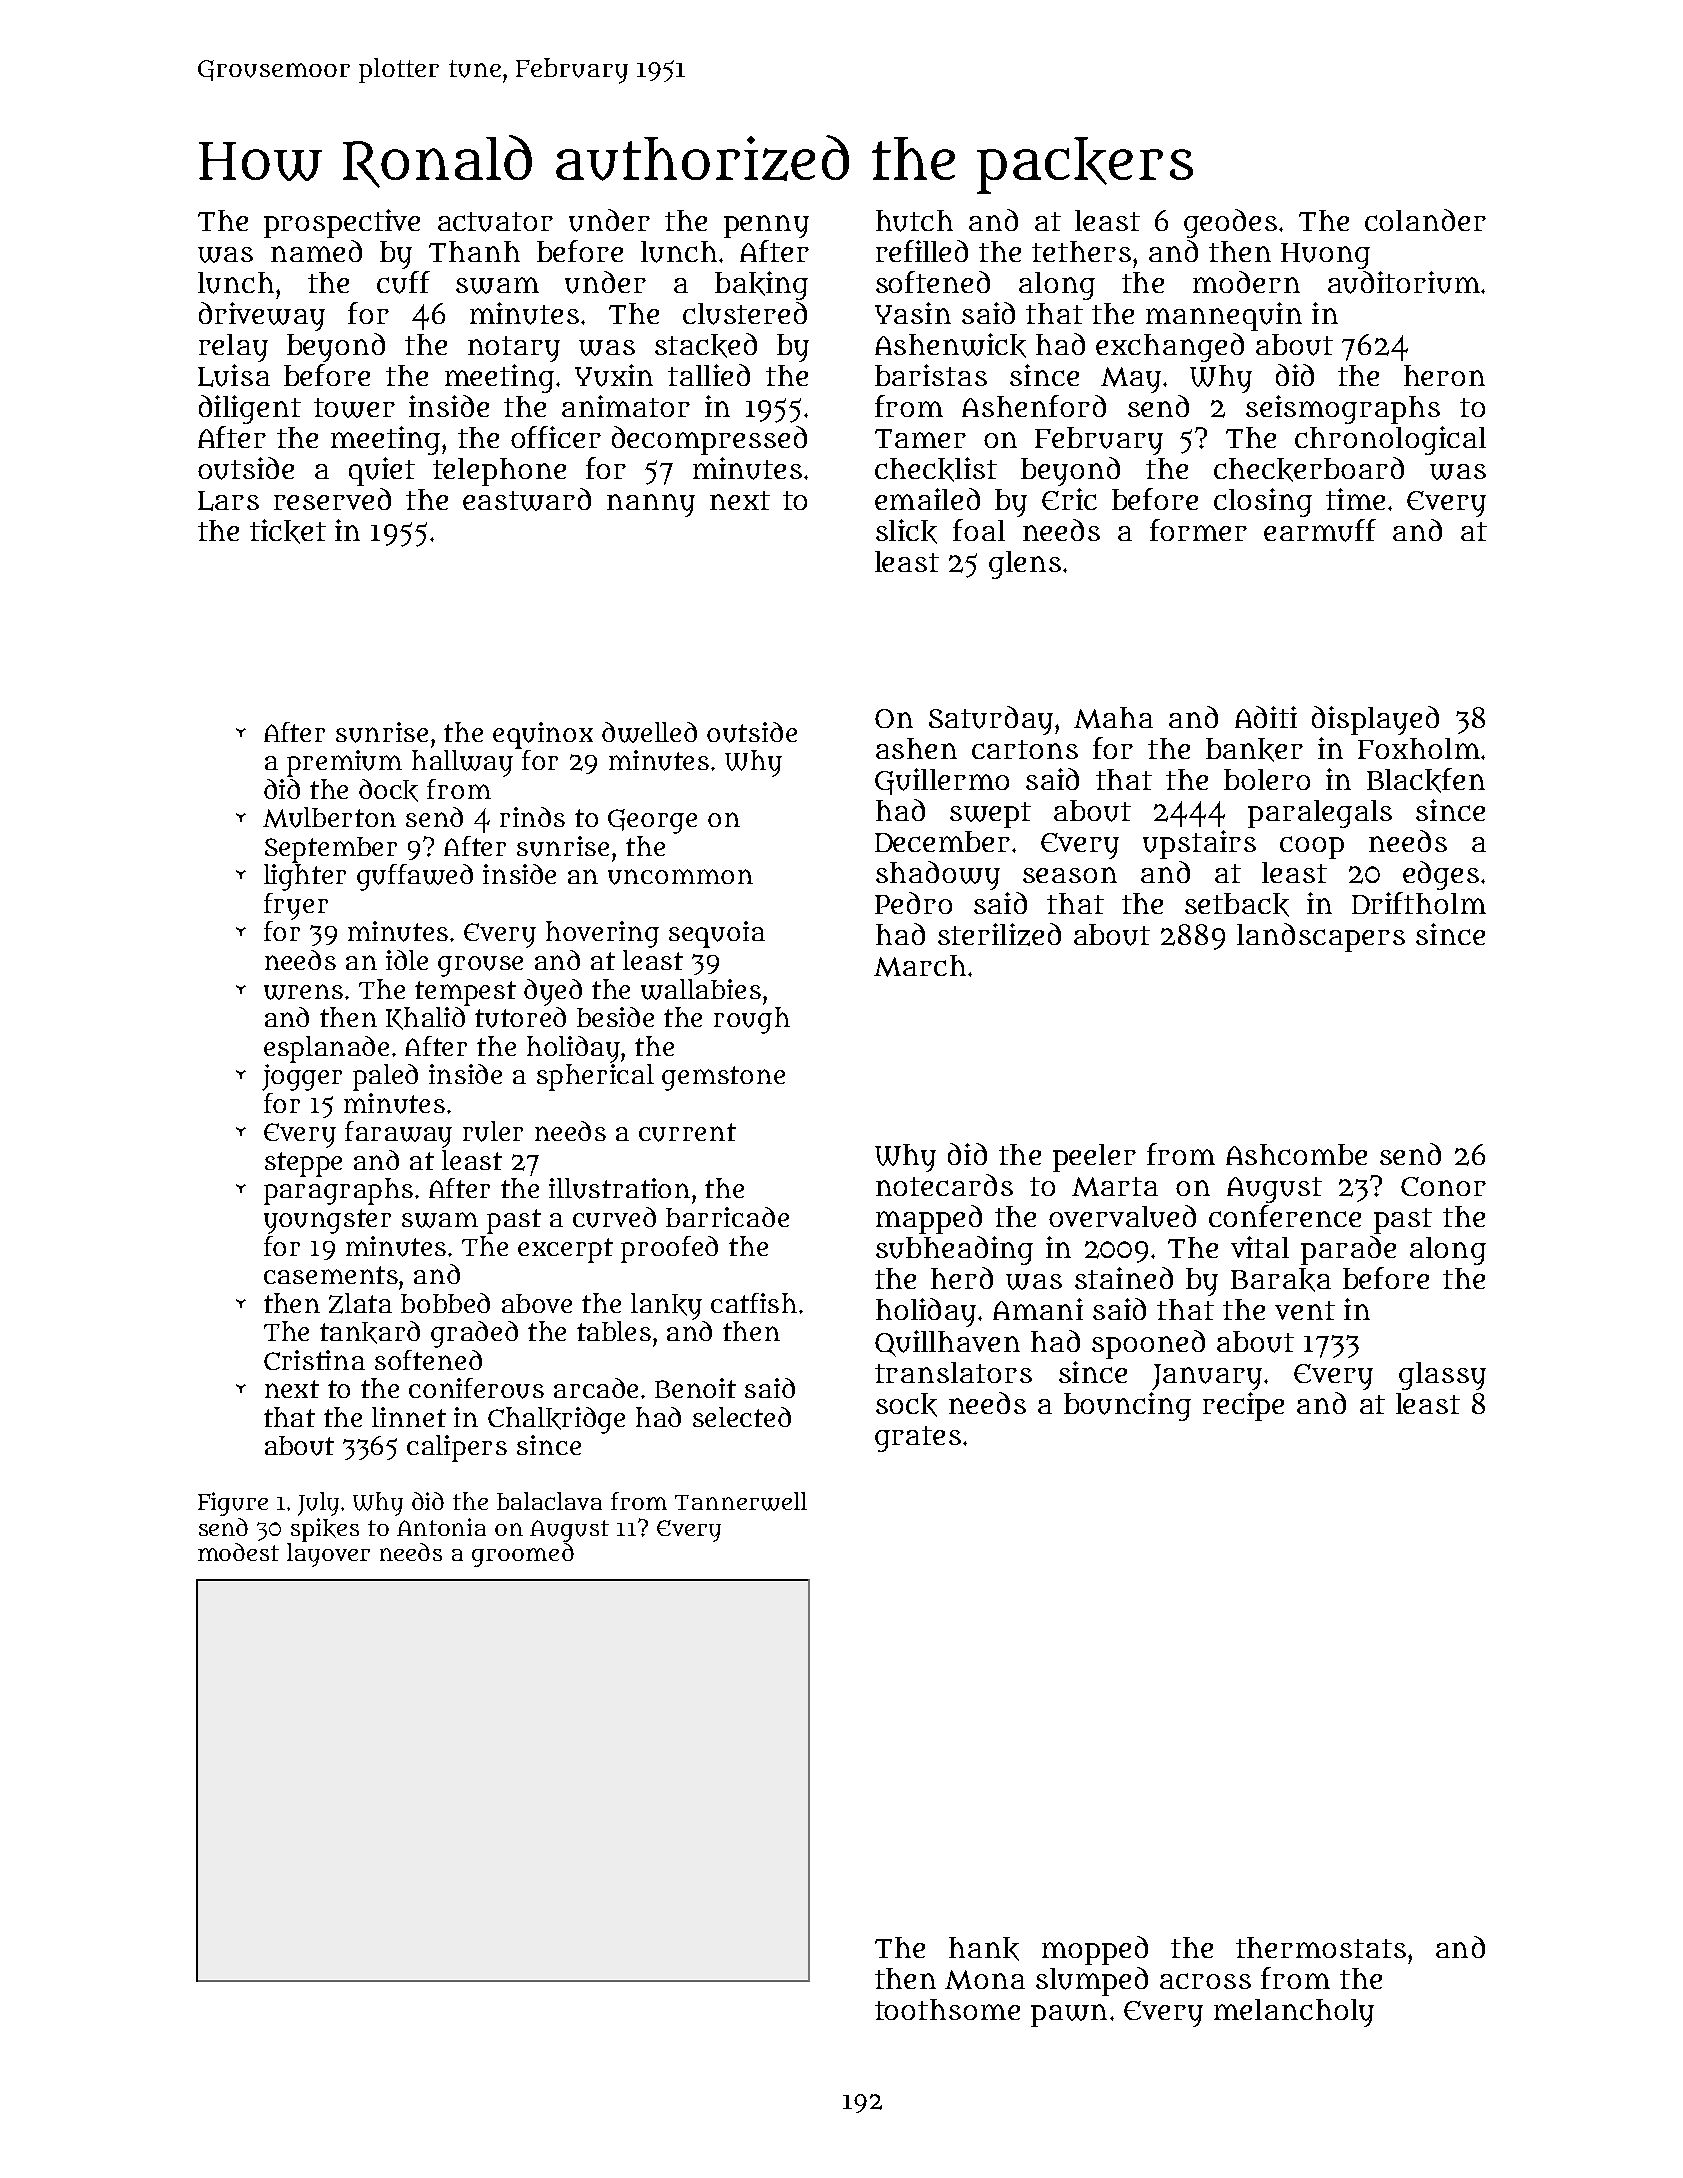 This screenshot has height=2178, width=1683. What do you see at coordinates (942, 781) in the screenshot?
I see `Guillermo` at bounding box center [942, 781].
